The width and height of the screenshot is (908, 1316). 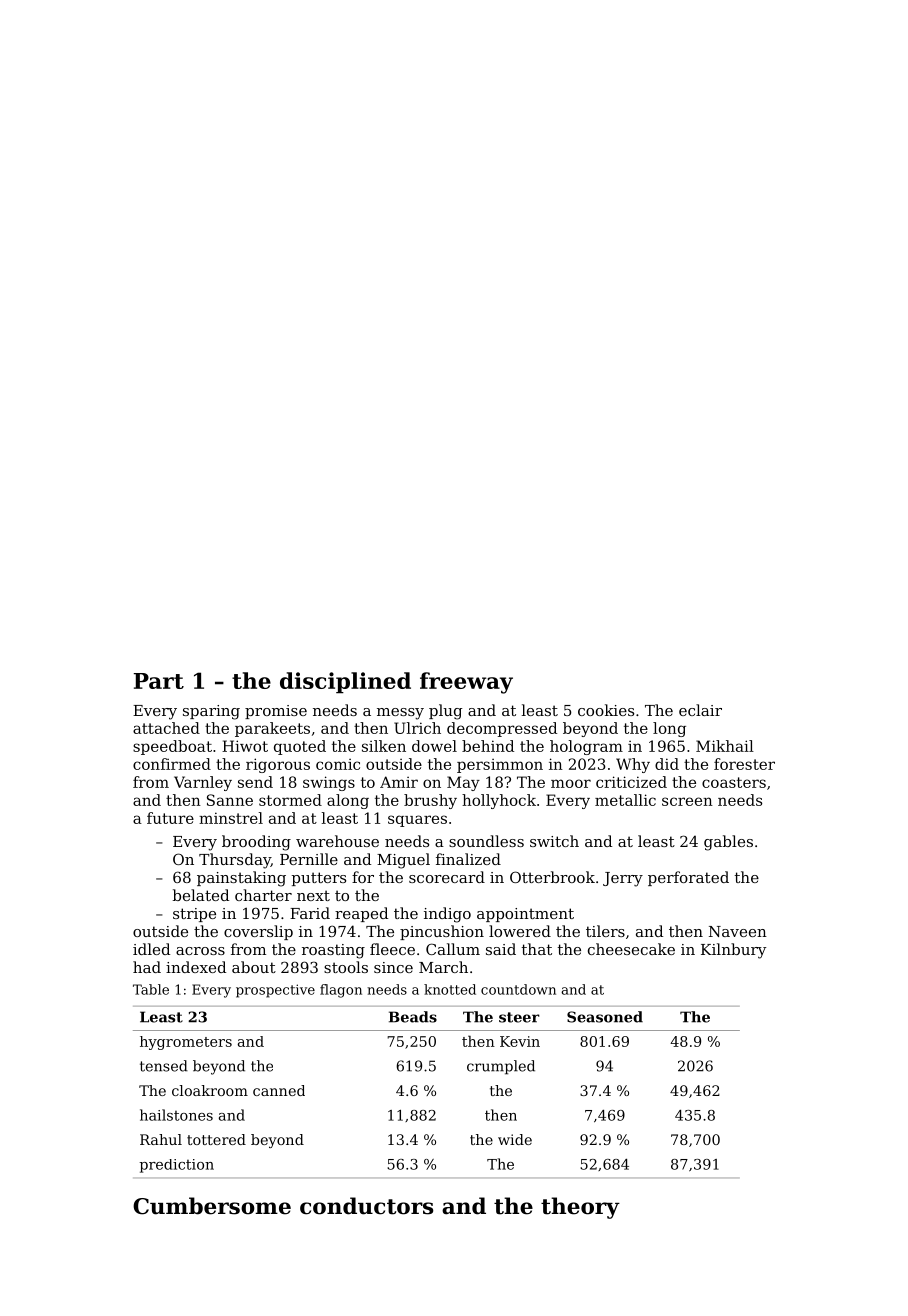 I want to click on stools, so click(x=346, y=967).
